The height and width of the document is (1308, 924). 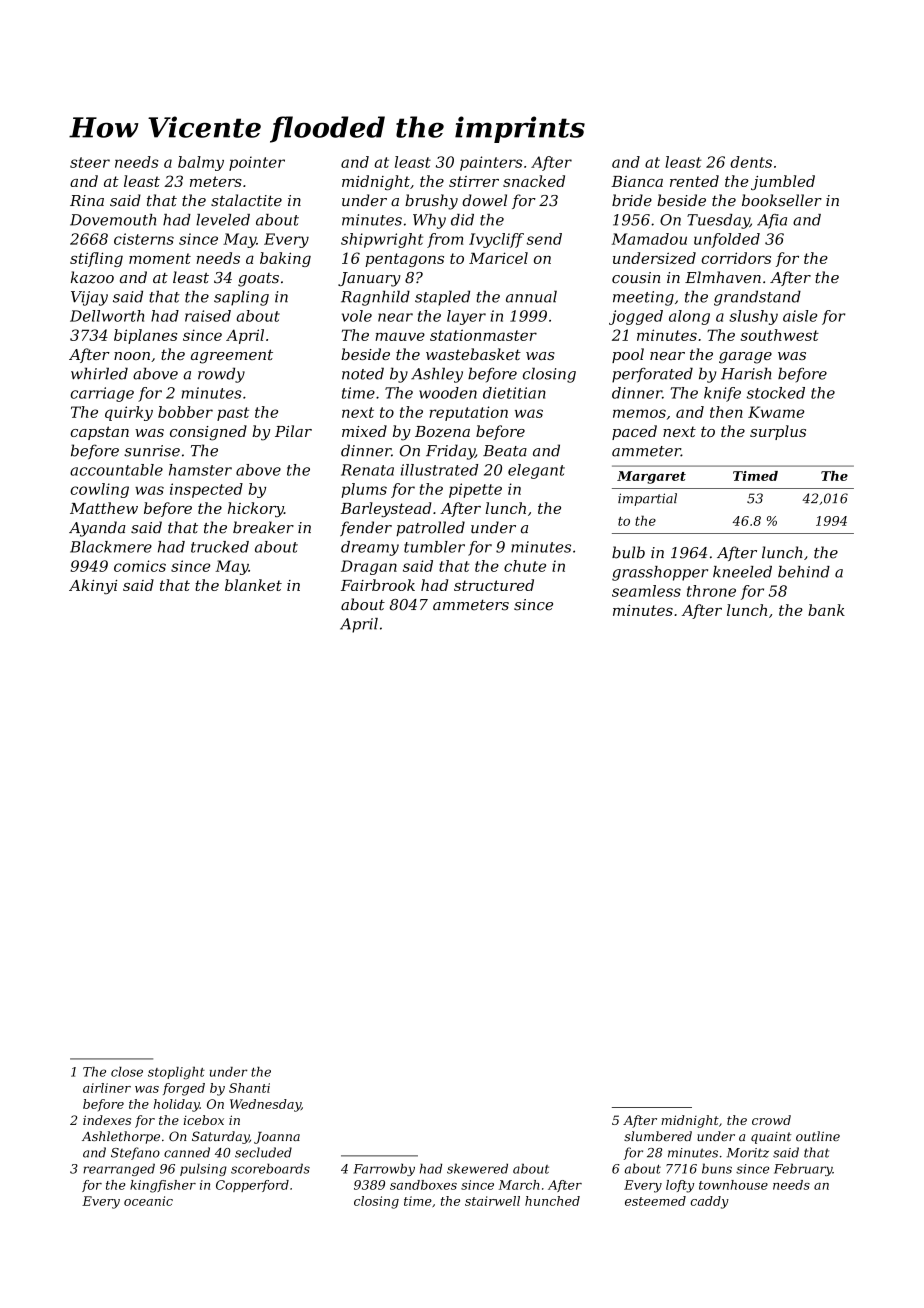 I want to click on stoplight, so click(x=176, y=1073).
